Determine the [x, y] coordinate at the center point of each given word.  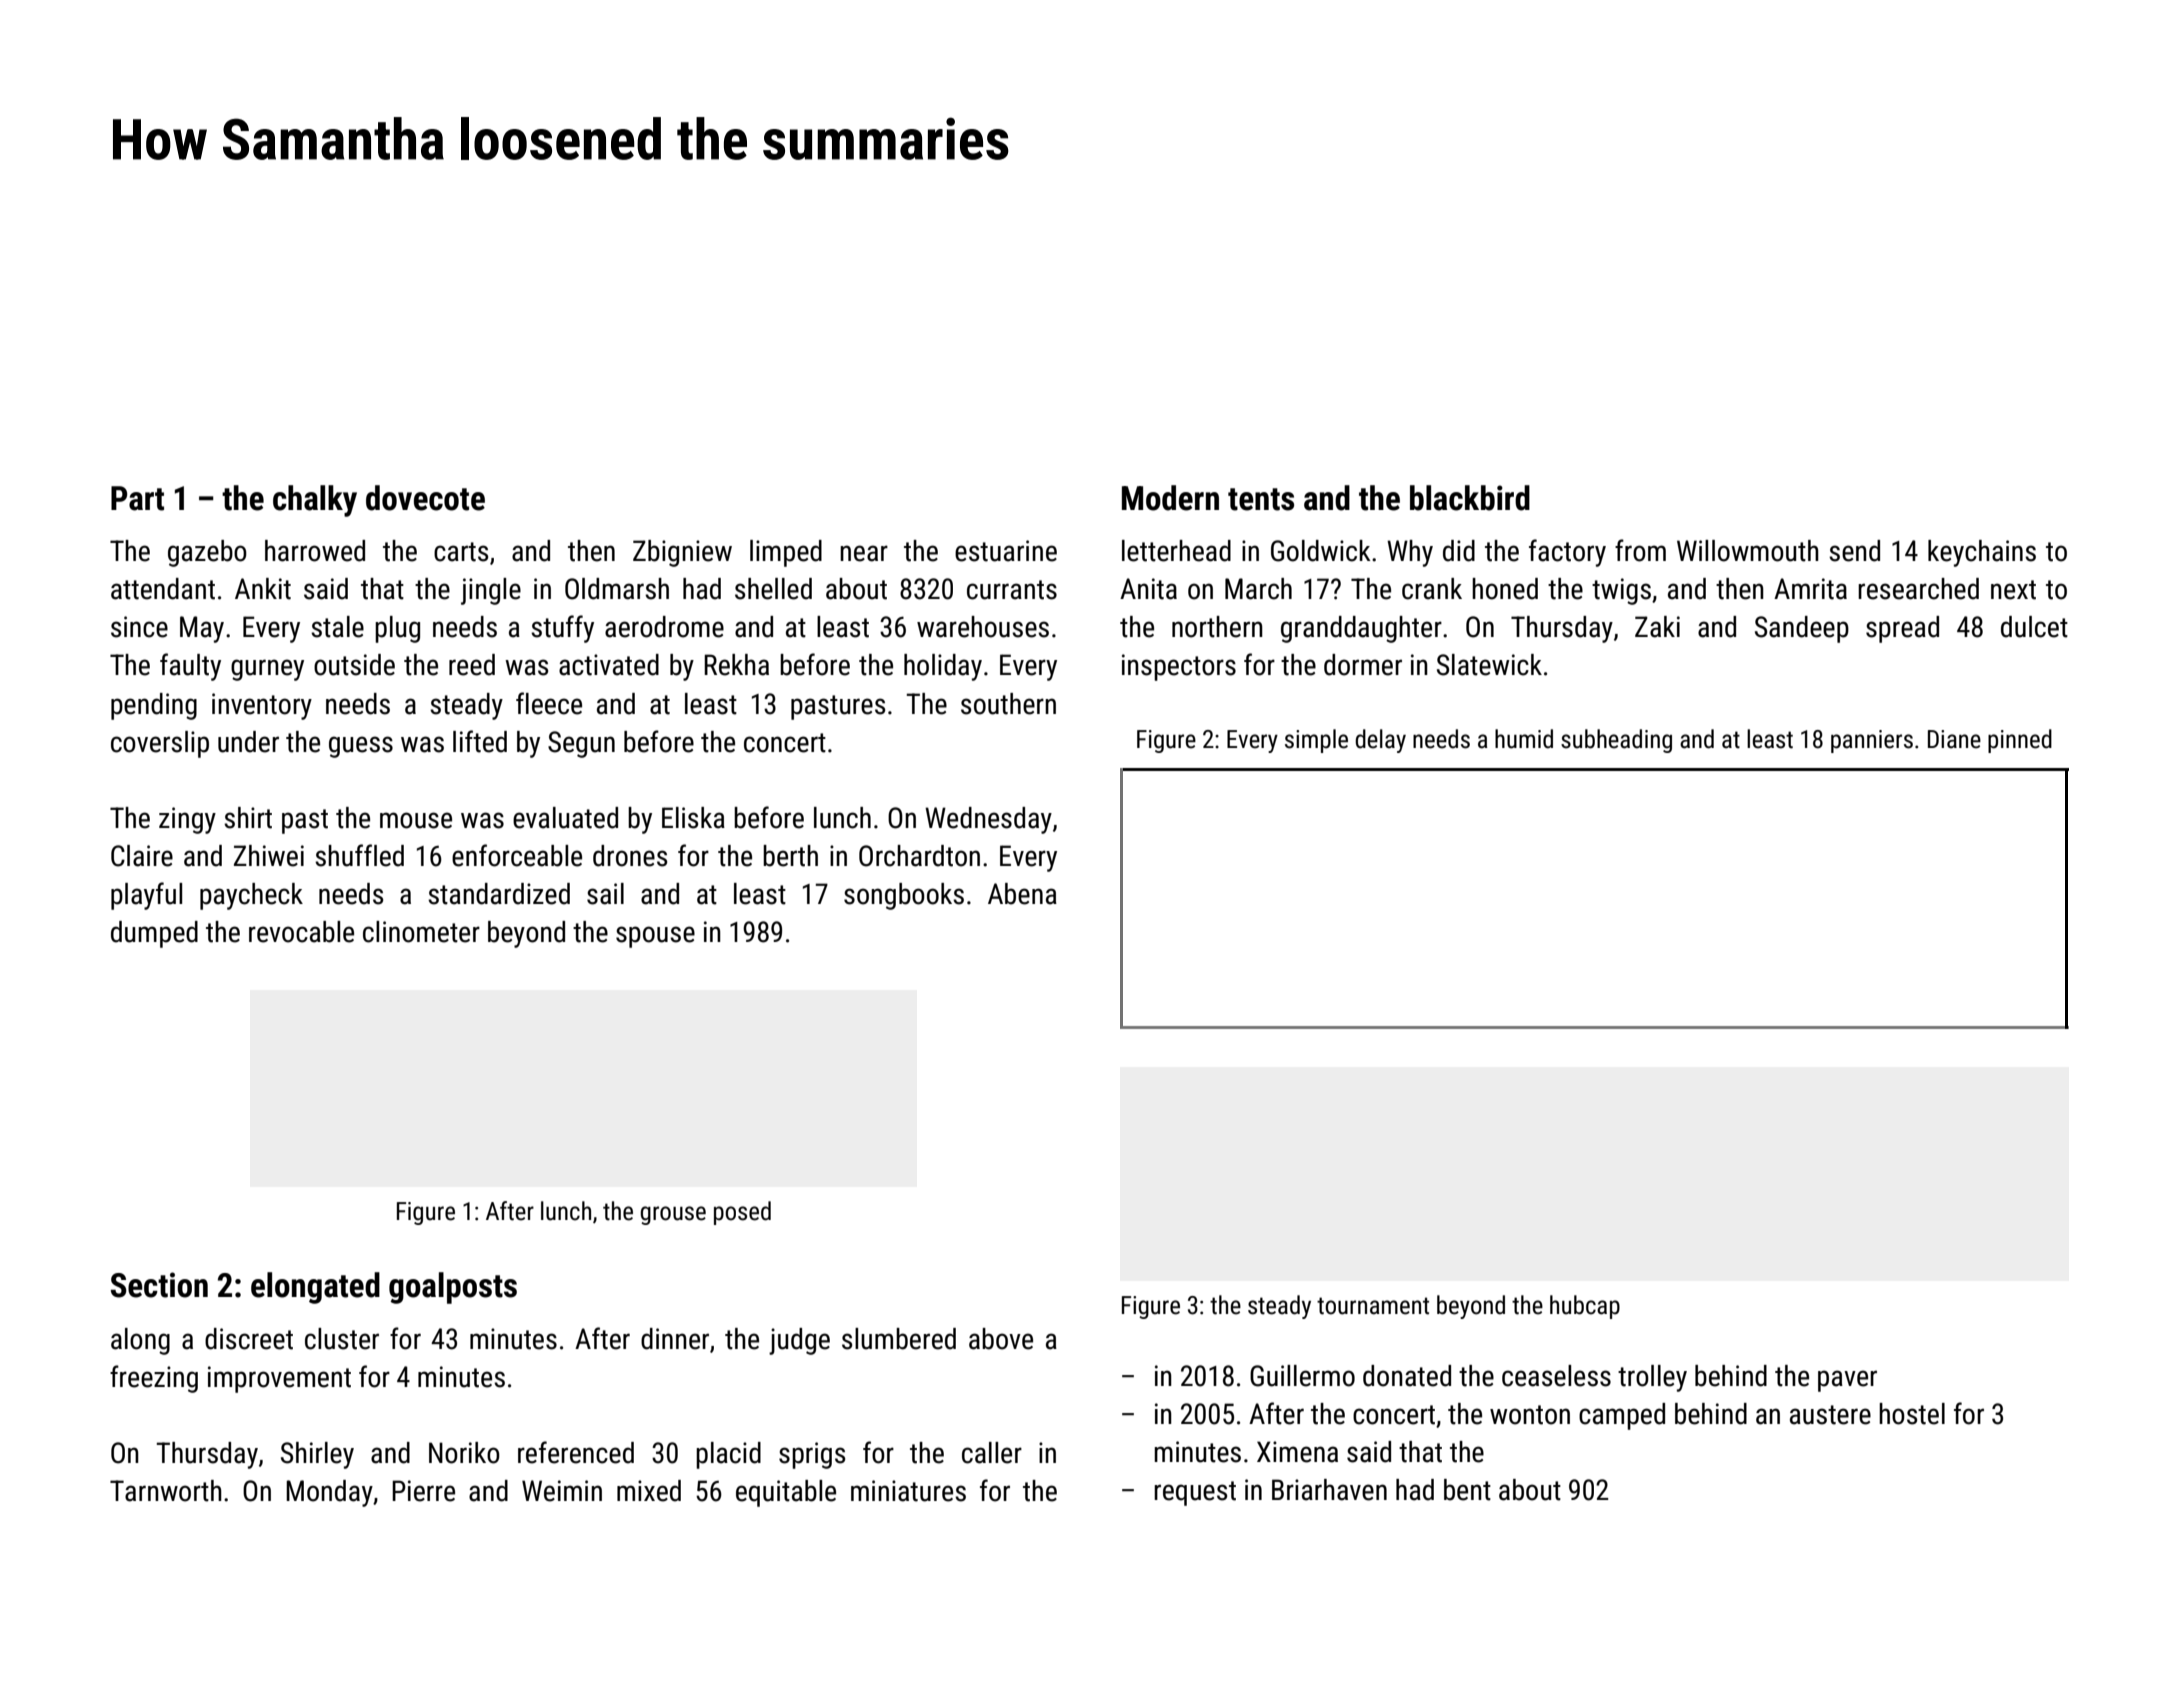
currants [1012, 590]
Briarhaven [1329, 1490]
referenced [576, 1452]
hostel [1912, 1414]
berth [790, 856]
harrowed [315, 551]
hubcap [1585, 1307]
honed [1505, 589]
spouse [655, 937]
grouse [673, 1215]
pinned [2020, 741]
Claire [142, 856]
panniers [1872, 741]
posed [742, 1213]
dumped [154, 934]
